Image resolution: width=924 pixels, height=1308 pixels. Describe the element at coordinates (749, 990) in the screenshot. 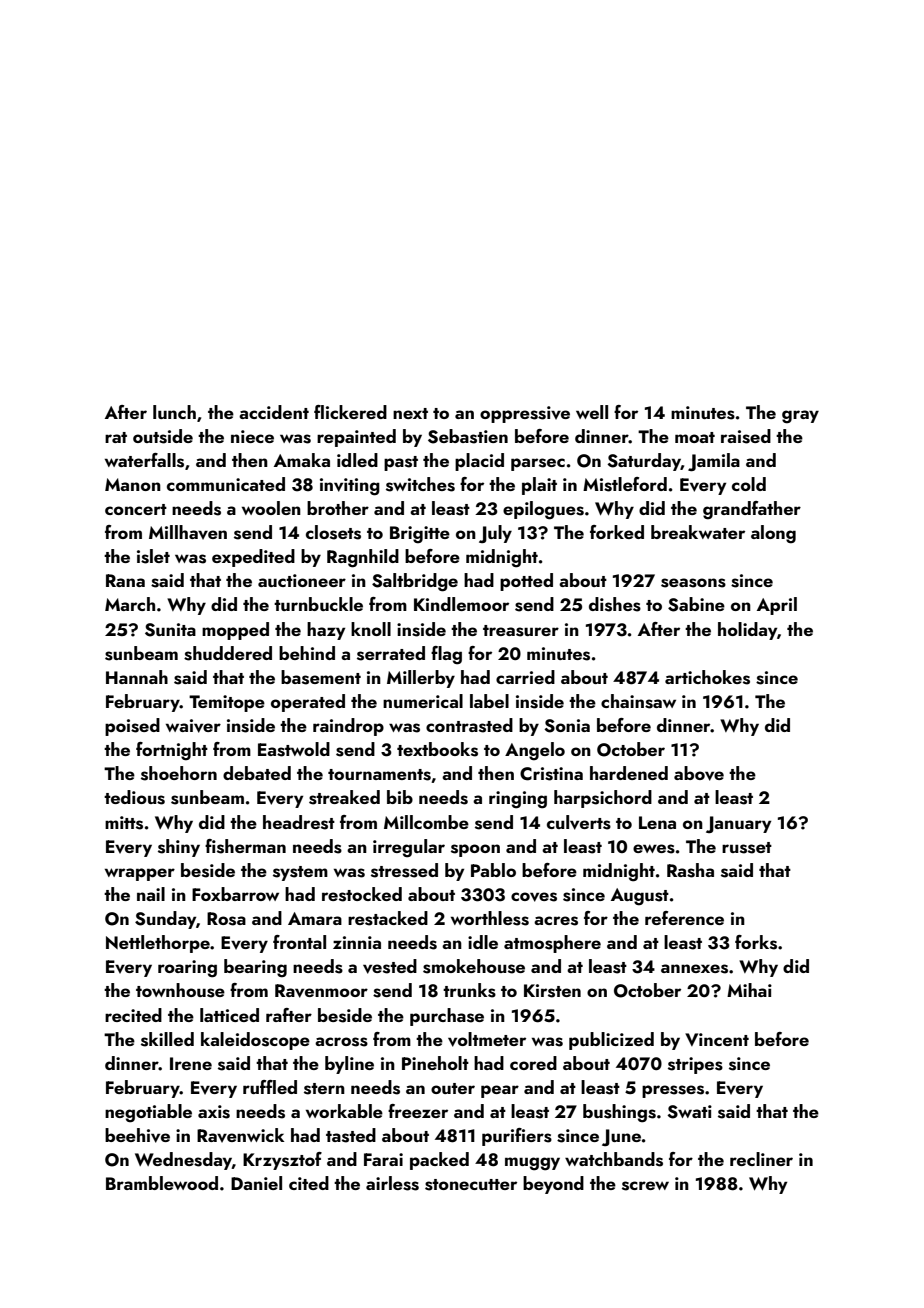

I see `Mihai` at that location.
